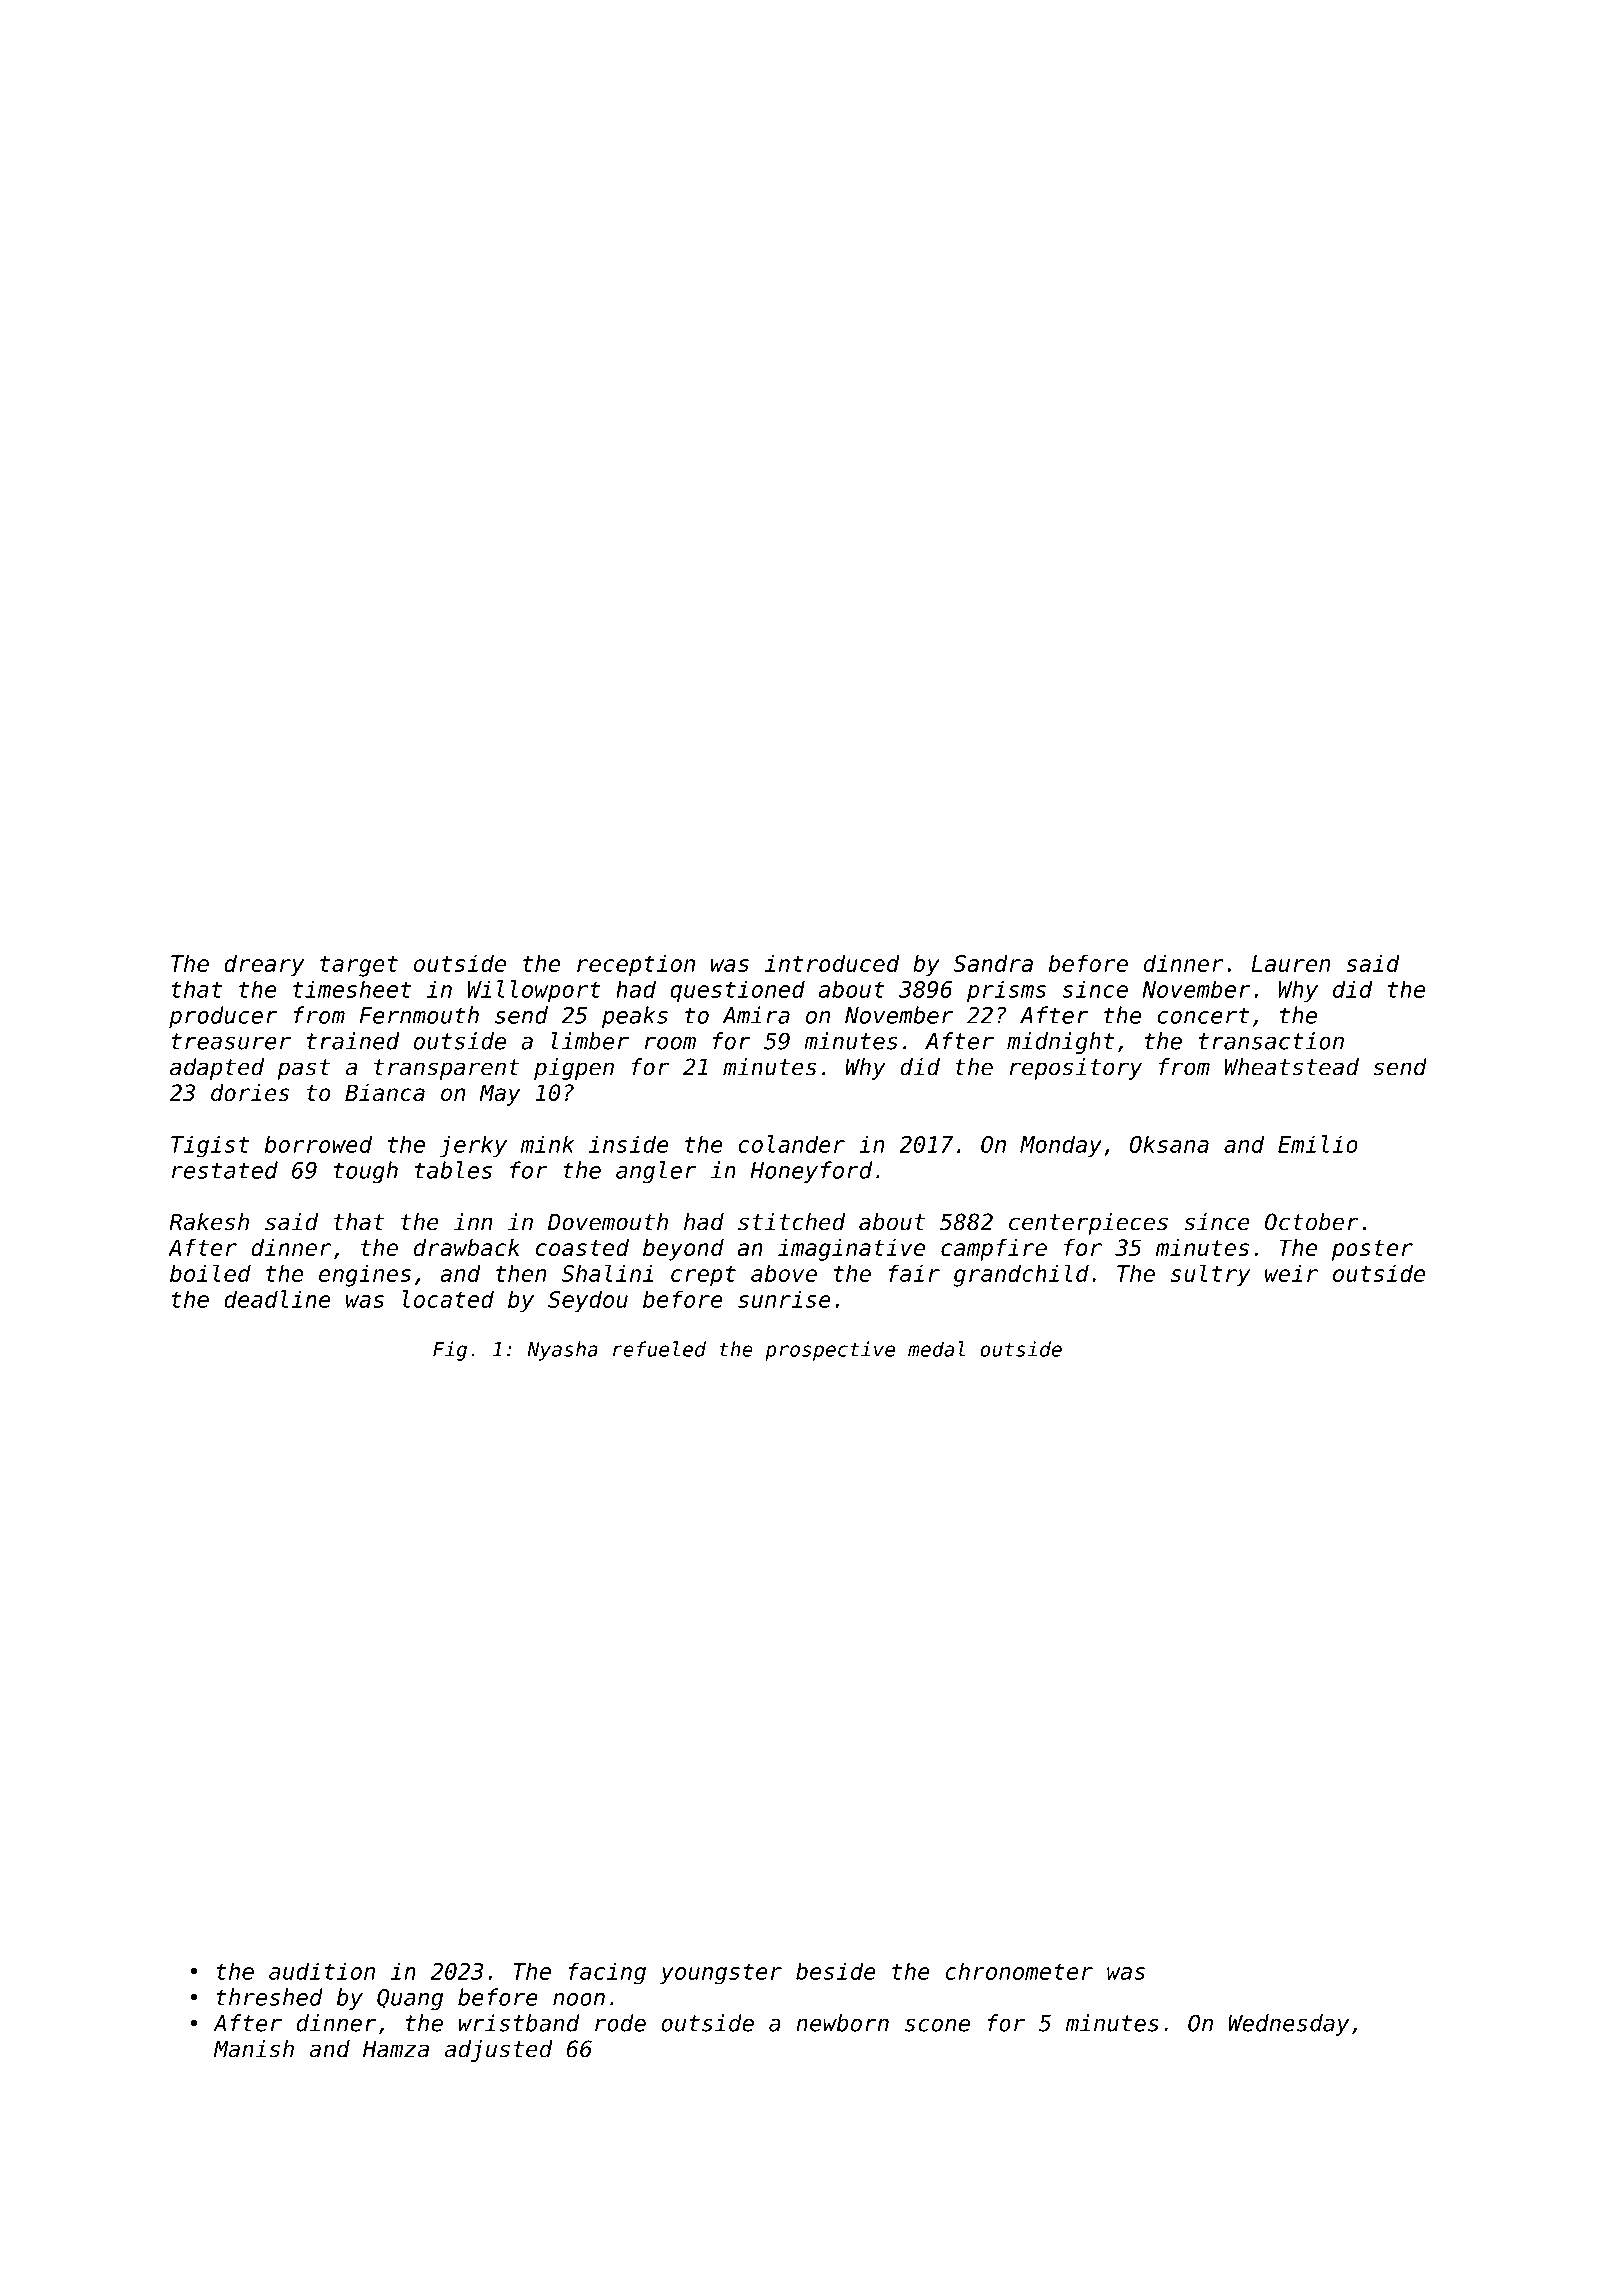  Describe the element at coordinates (832, 963) in the screenshot. I see `introduced` at that location.
